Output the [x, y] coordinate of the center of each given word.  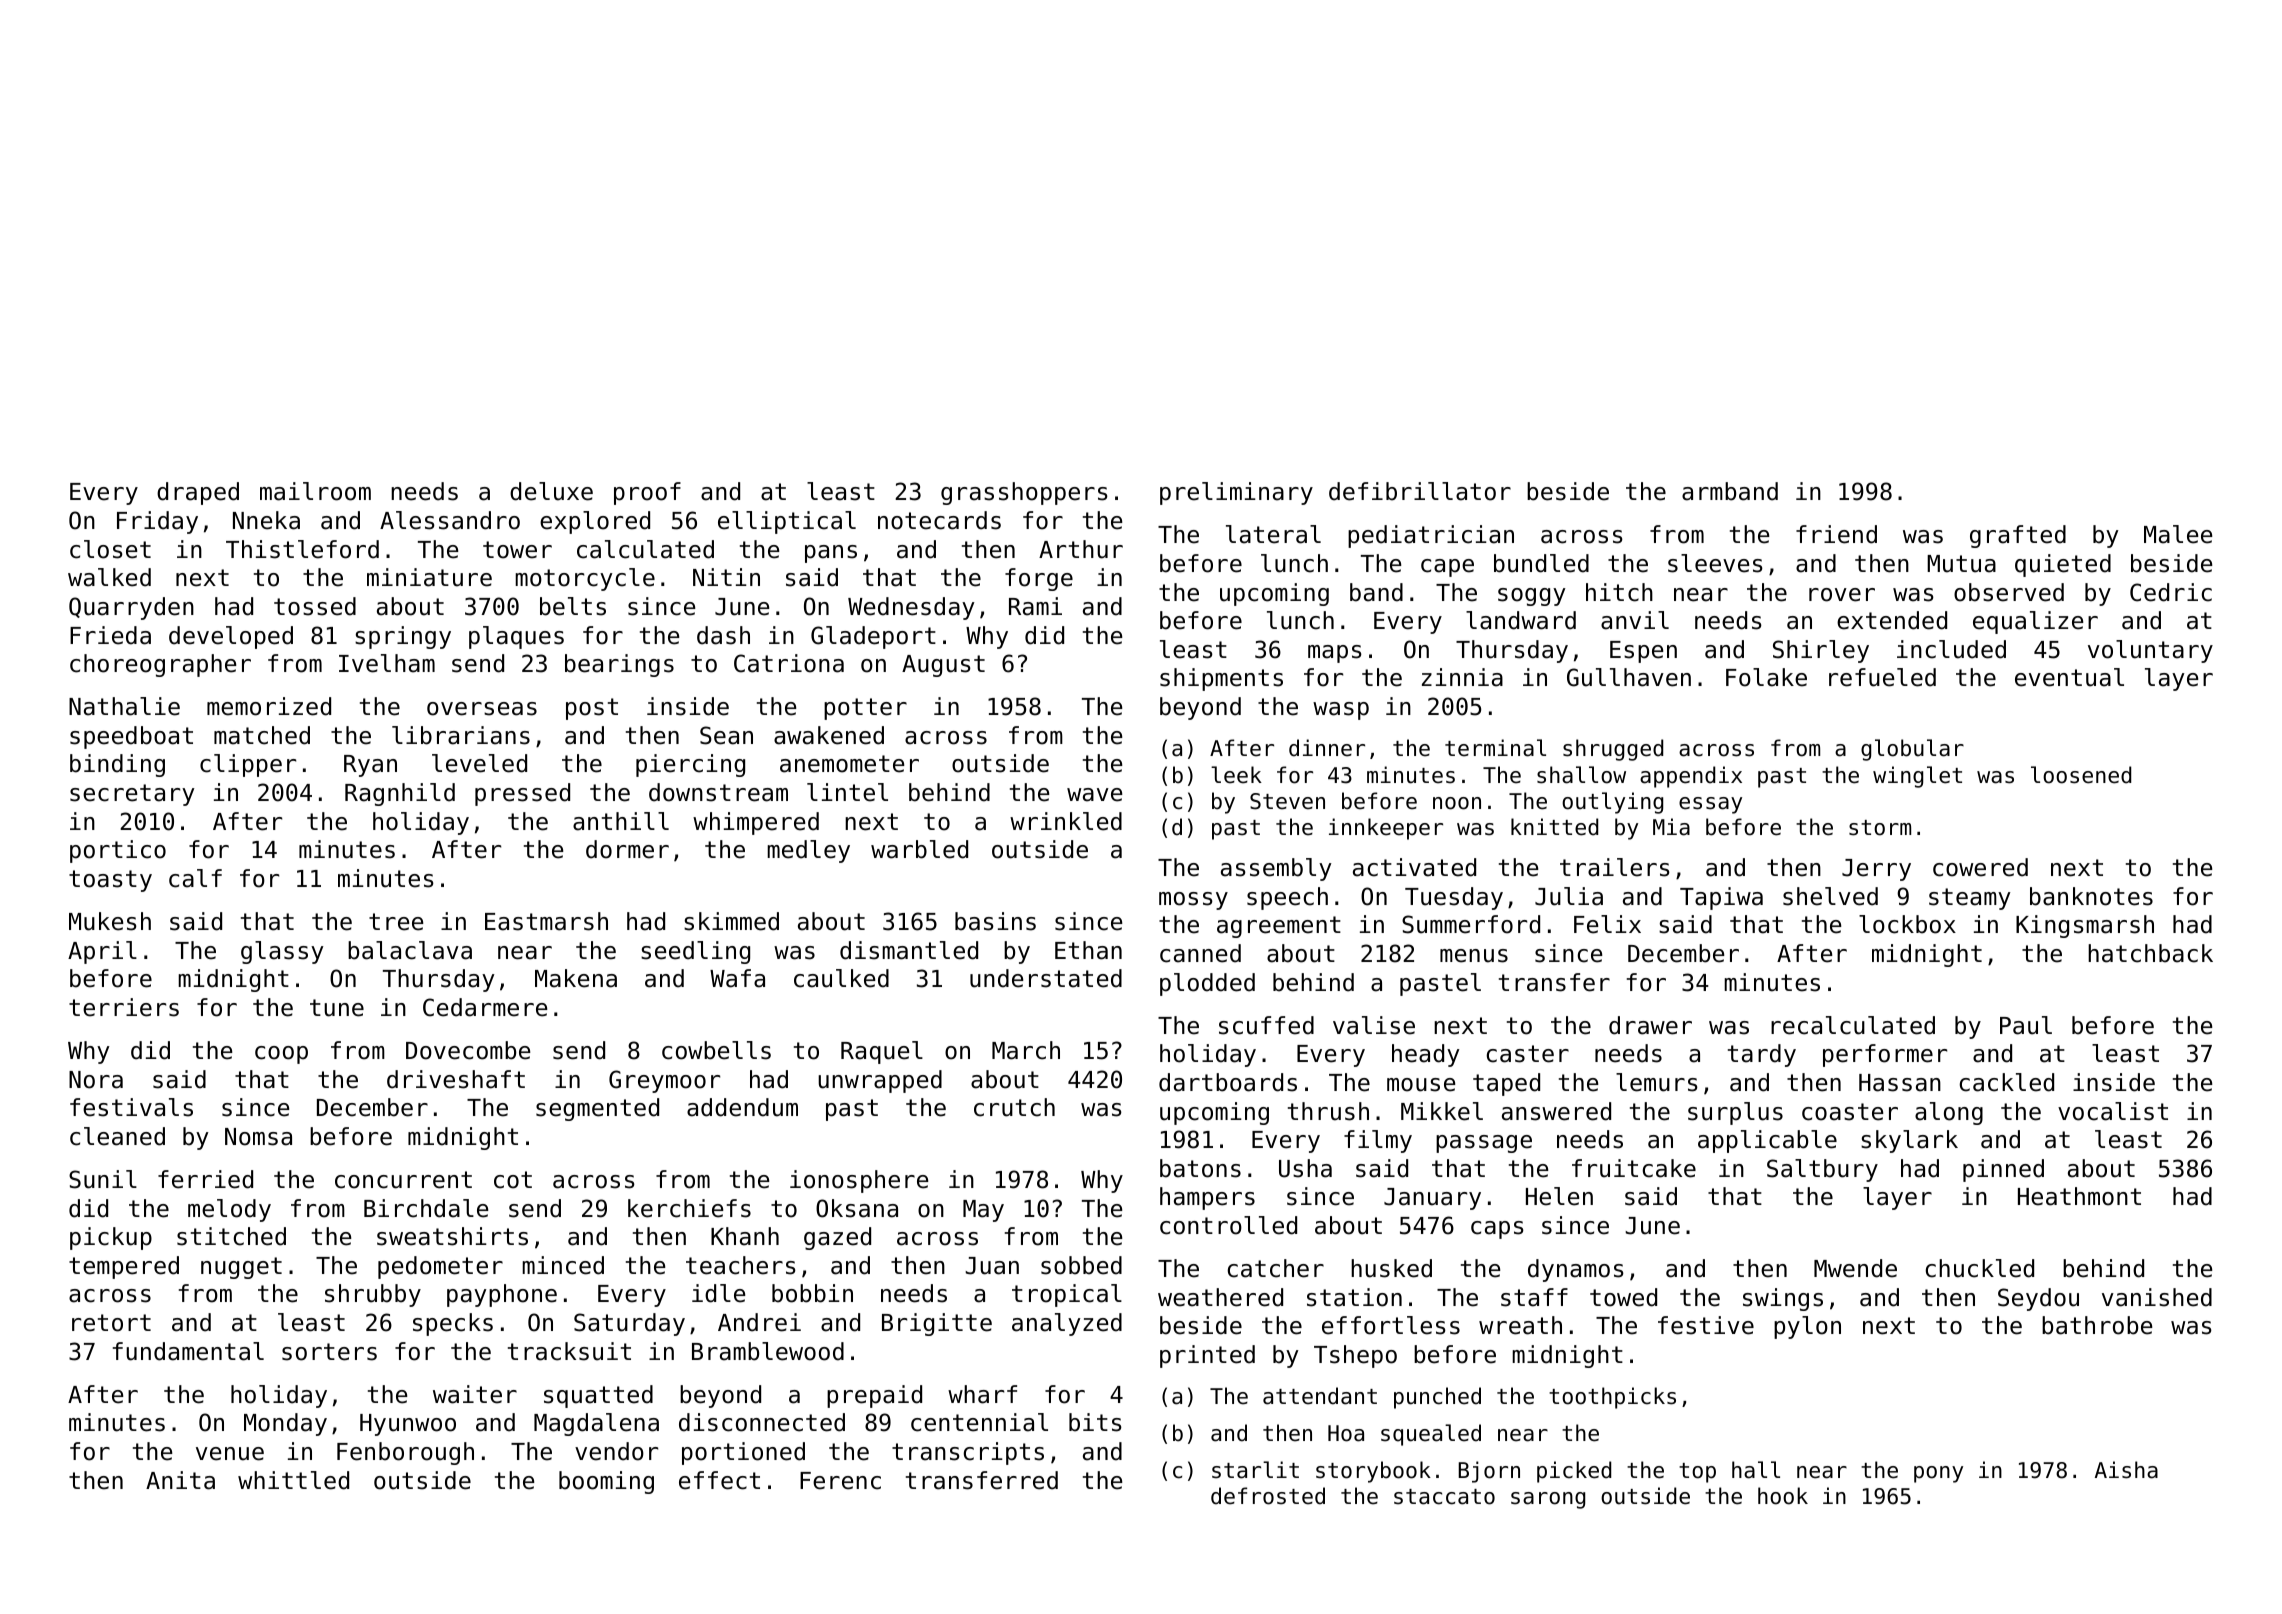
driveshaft [456, 1079]
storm [1880, 828]
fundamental [188, 1351]
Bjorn [1489, 1472]
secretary [132, 795]
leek [1236, 775]
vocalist [2113, 1111]
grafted [2018, 536]
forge [1039, 579]
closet [110, 549]
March [1026, 1050]
